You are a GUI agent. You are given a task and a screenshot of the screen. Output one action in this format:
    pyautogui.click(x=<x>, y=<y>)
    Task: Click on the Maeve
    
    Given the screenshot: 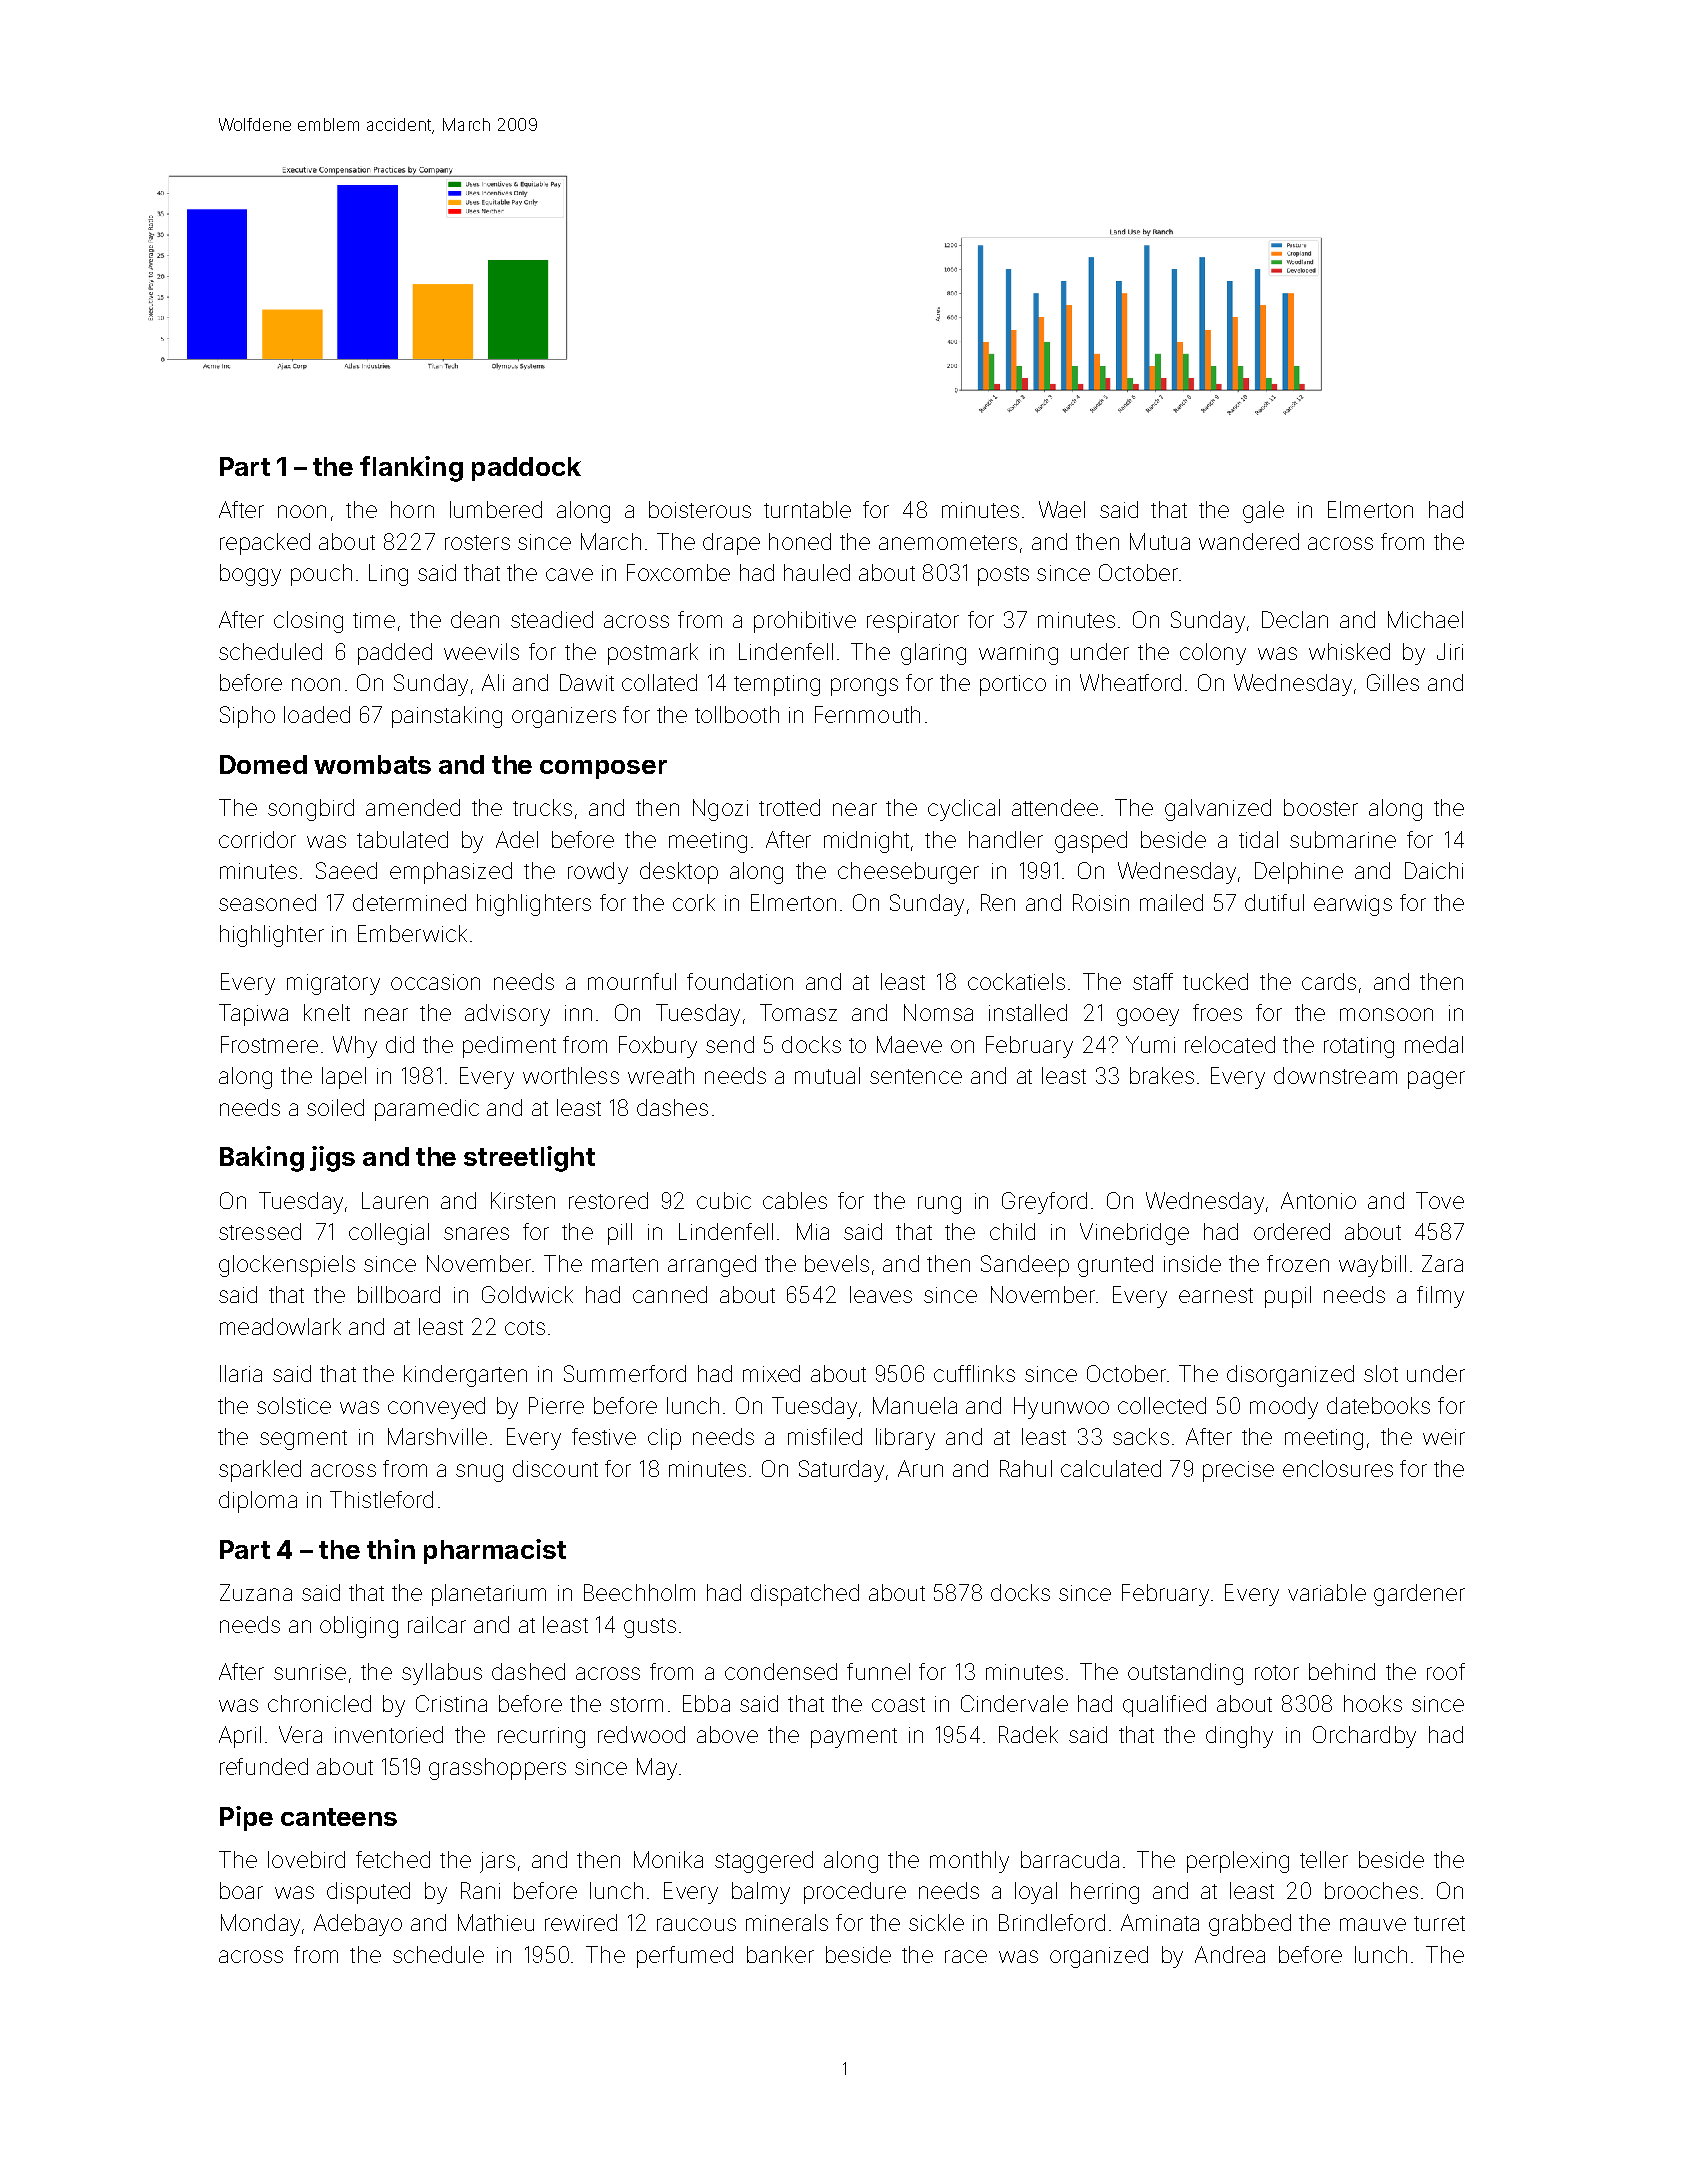 What is the action you would take?
    pyautogui.click(x=909, y=1044)
